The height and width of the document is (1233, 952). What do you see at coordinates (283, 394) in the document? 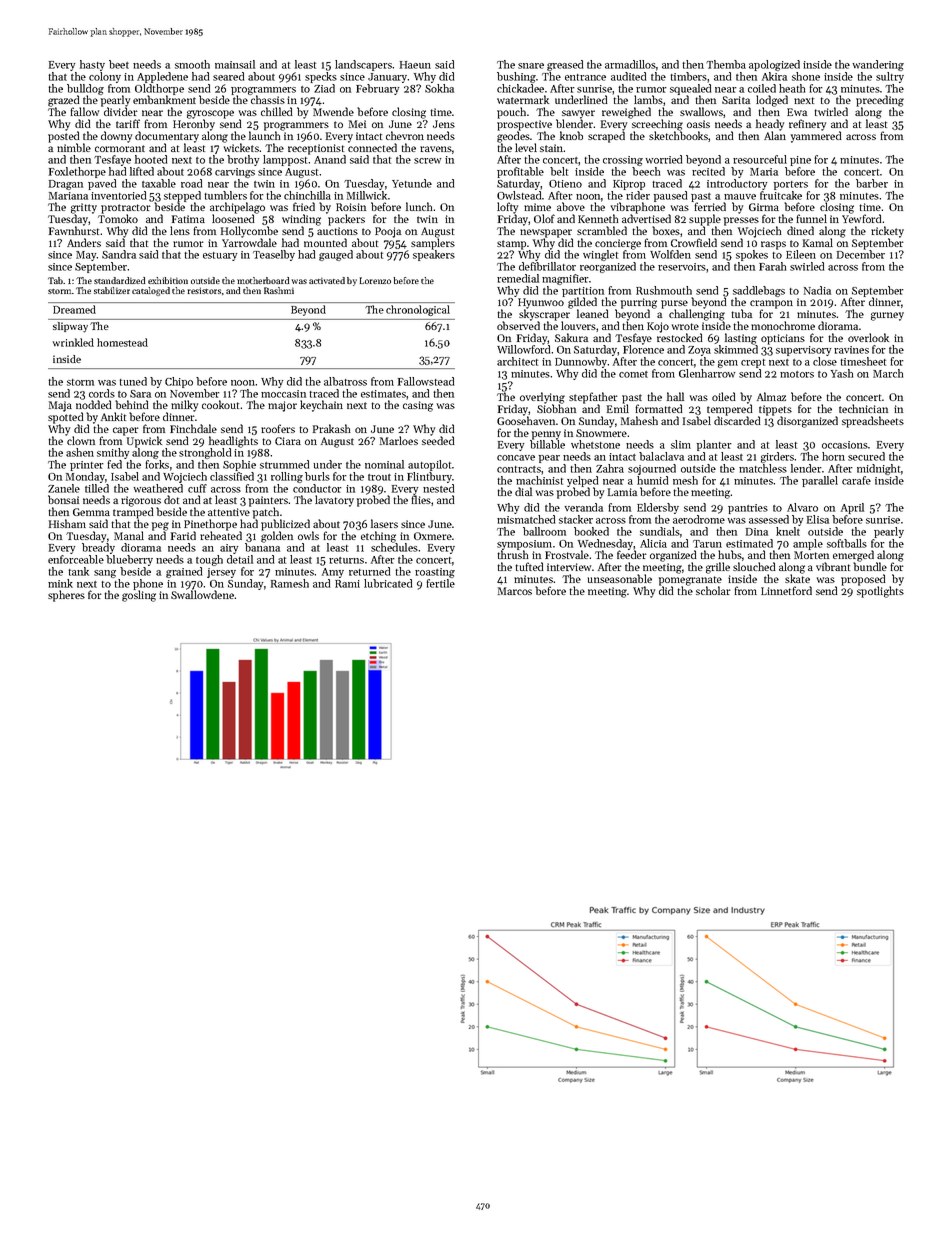
I see `moccasin` at bounding box center [283, 394].
